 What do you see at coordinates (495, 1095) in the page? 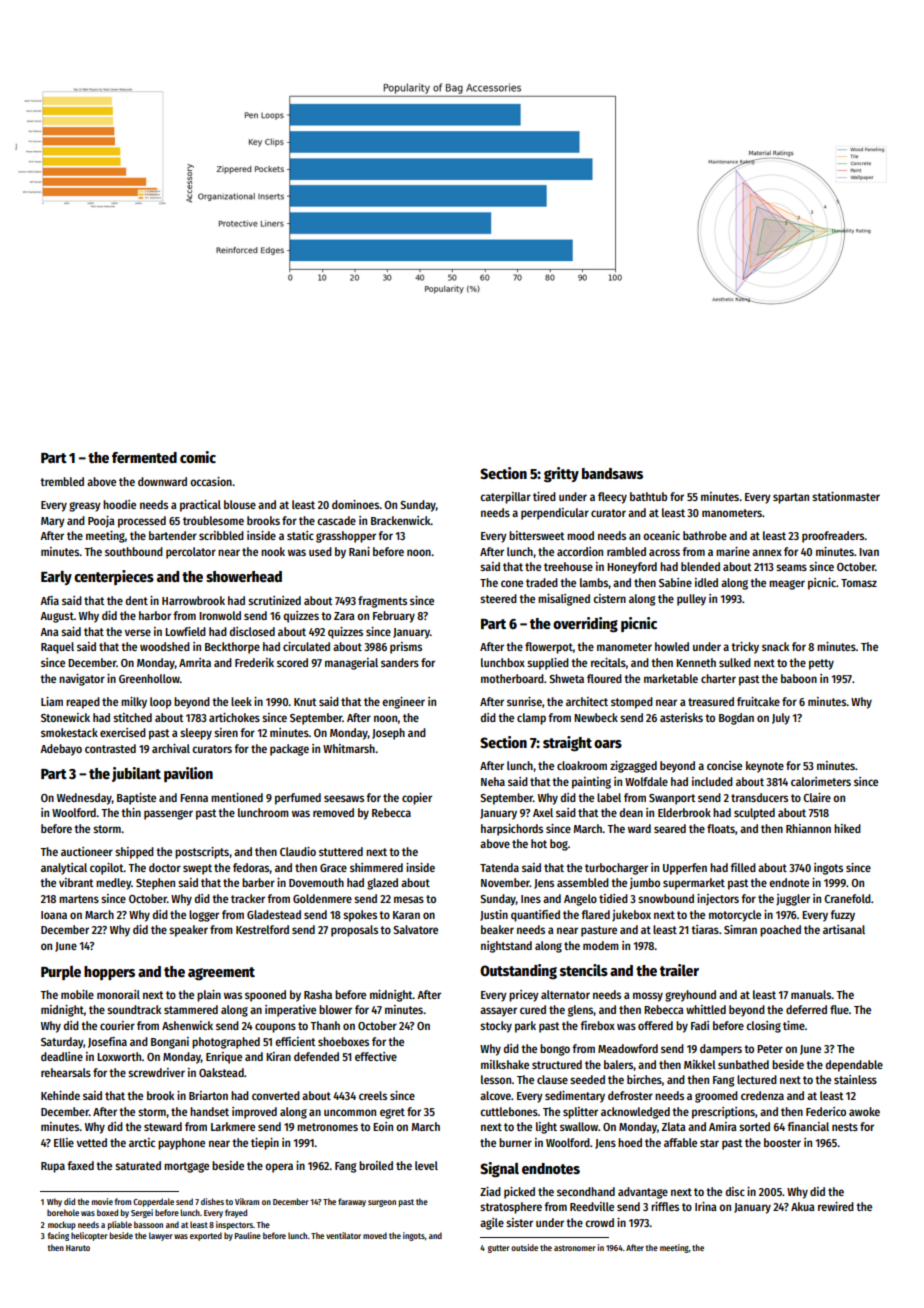
I see `alcove` at bounding box center [495, 1095].
